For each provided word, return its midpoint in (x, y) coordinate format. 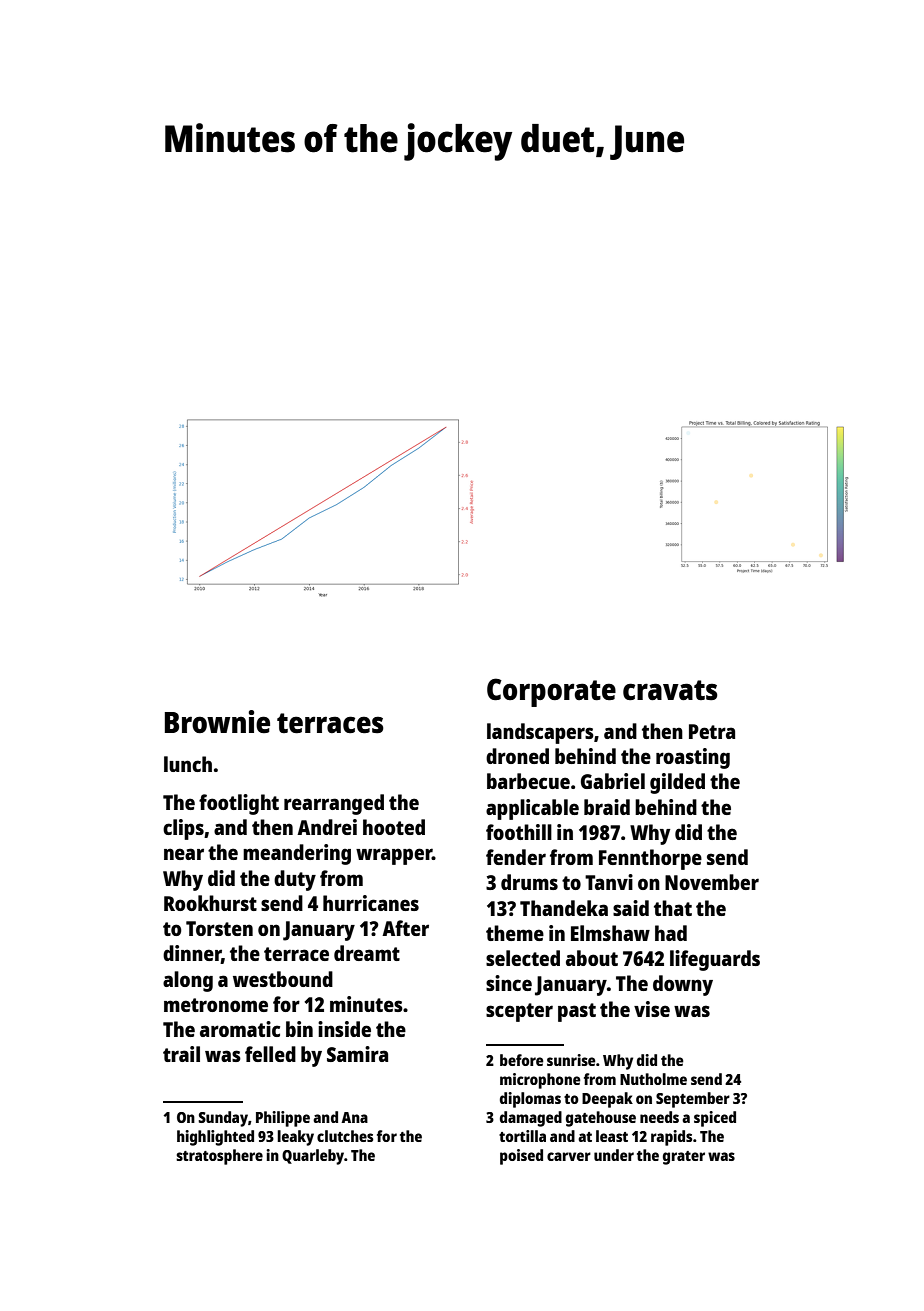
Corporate (551, 692)
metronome (216, 1005)
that (673, 908)
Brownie (217, 721)
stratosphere (219, 1157)
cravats (670, 690)
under (614, 1155)
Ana (354, 1117)
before (522, 1060)
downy (683, 985)
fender (516, 857)
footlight (239, 804)
